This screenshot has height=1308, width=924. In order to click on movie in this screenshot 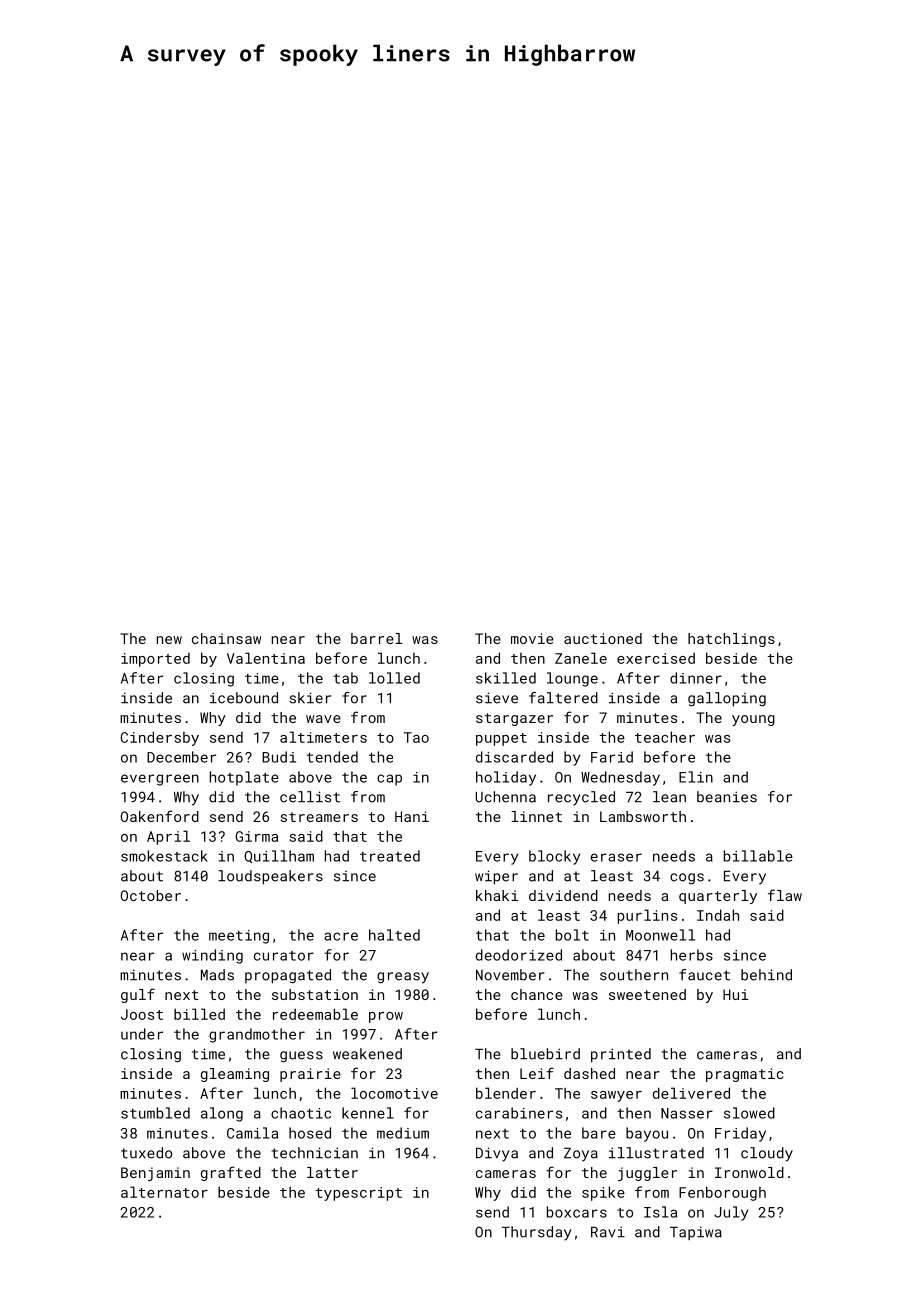, I will do `click(532, 638)`.
